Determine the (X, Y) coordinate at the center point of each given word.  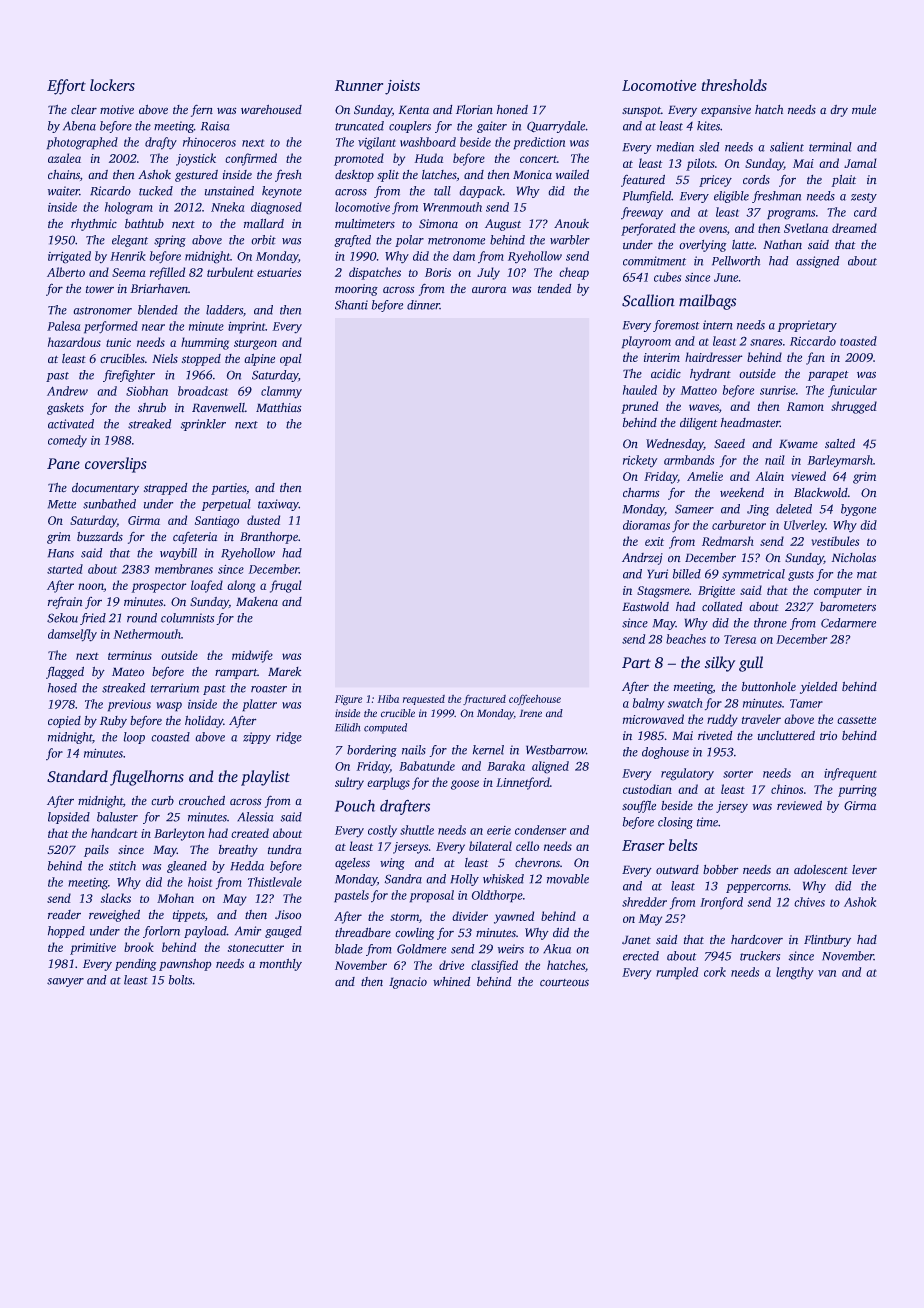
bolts (180, 980)
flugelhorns (147, 778)
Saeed (729, 444)
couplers (410, 127)
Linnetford (523, 783)
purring (857, 791)
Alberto (66, 272)
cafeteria (195, 537)
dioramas (646, 525)
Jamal (860, 163)
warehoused (271, 109)
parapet (828, 376)
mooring (356, 290)
